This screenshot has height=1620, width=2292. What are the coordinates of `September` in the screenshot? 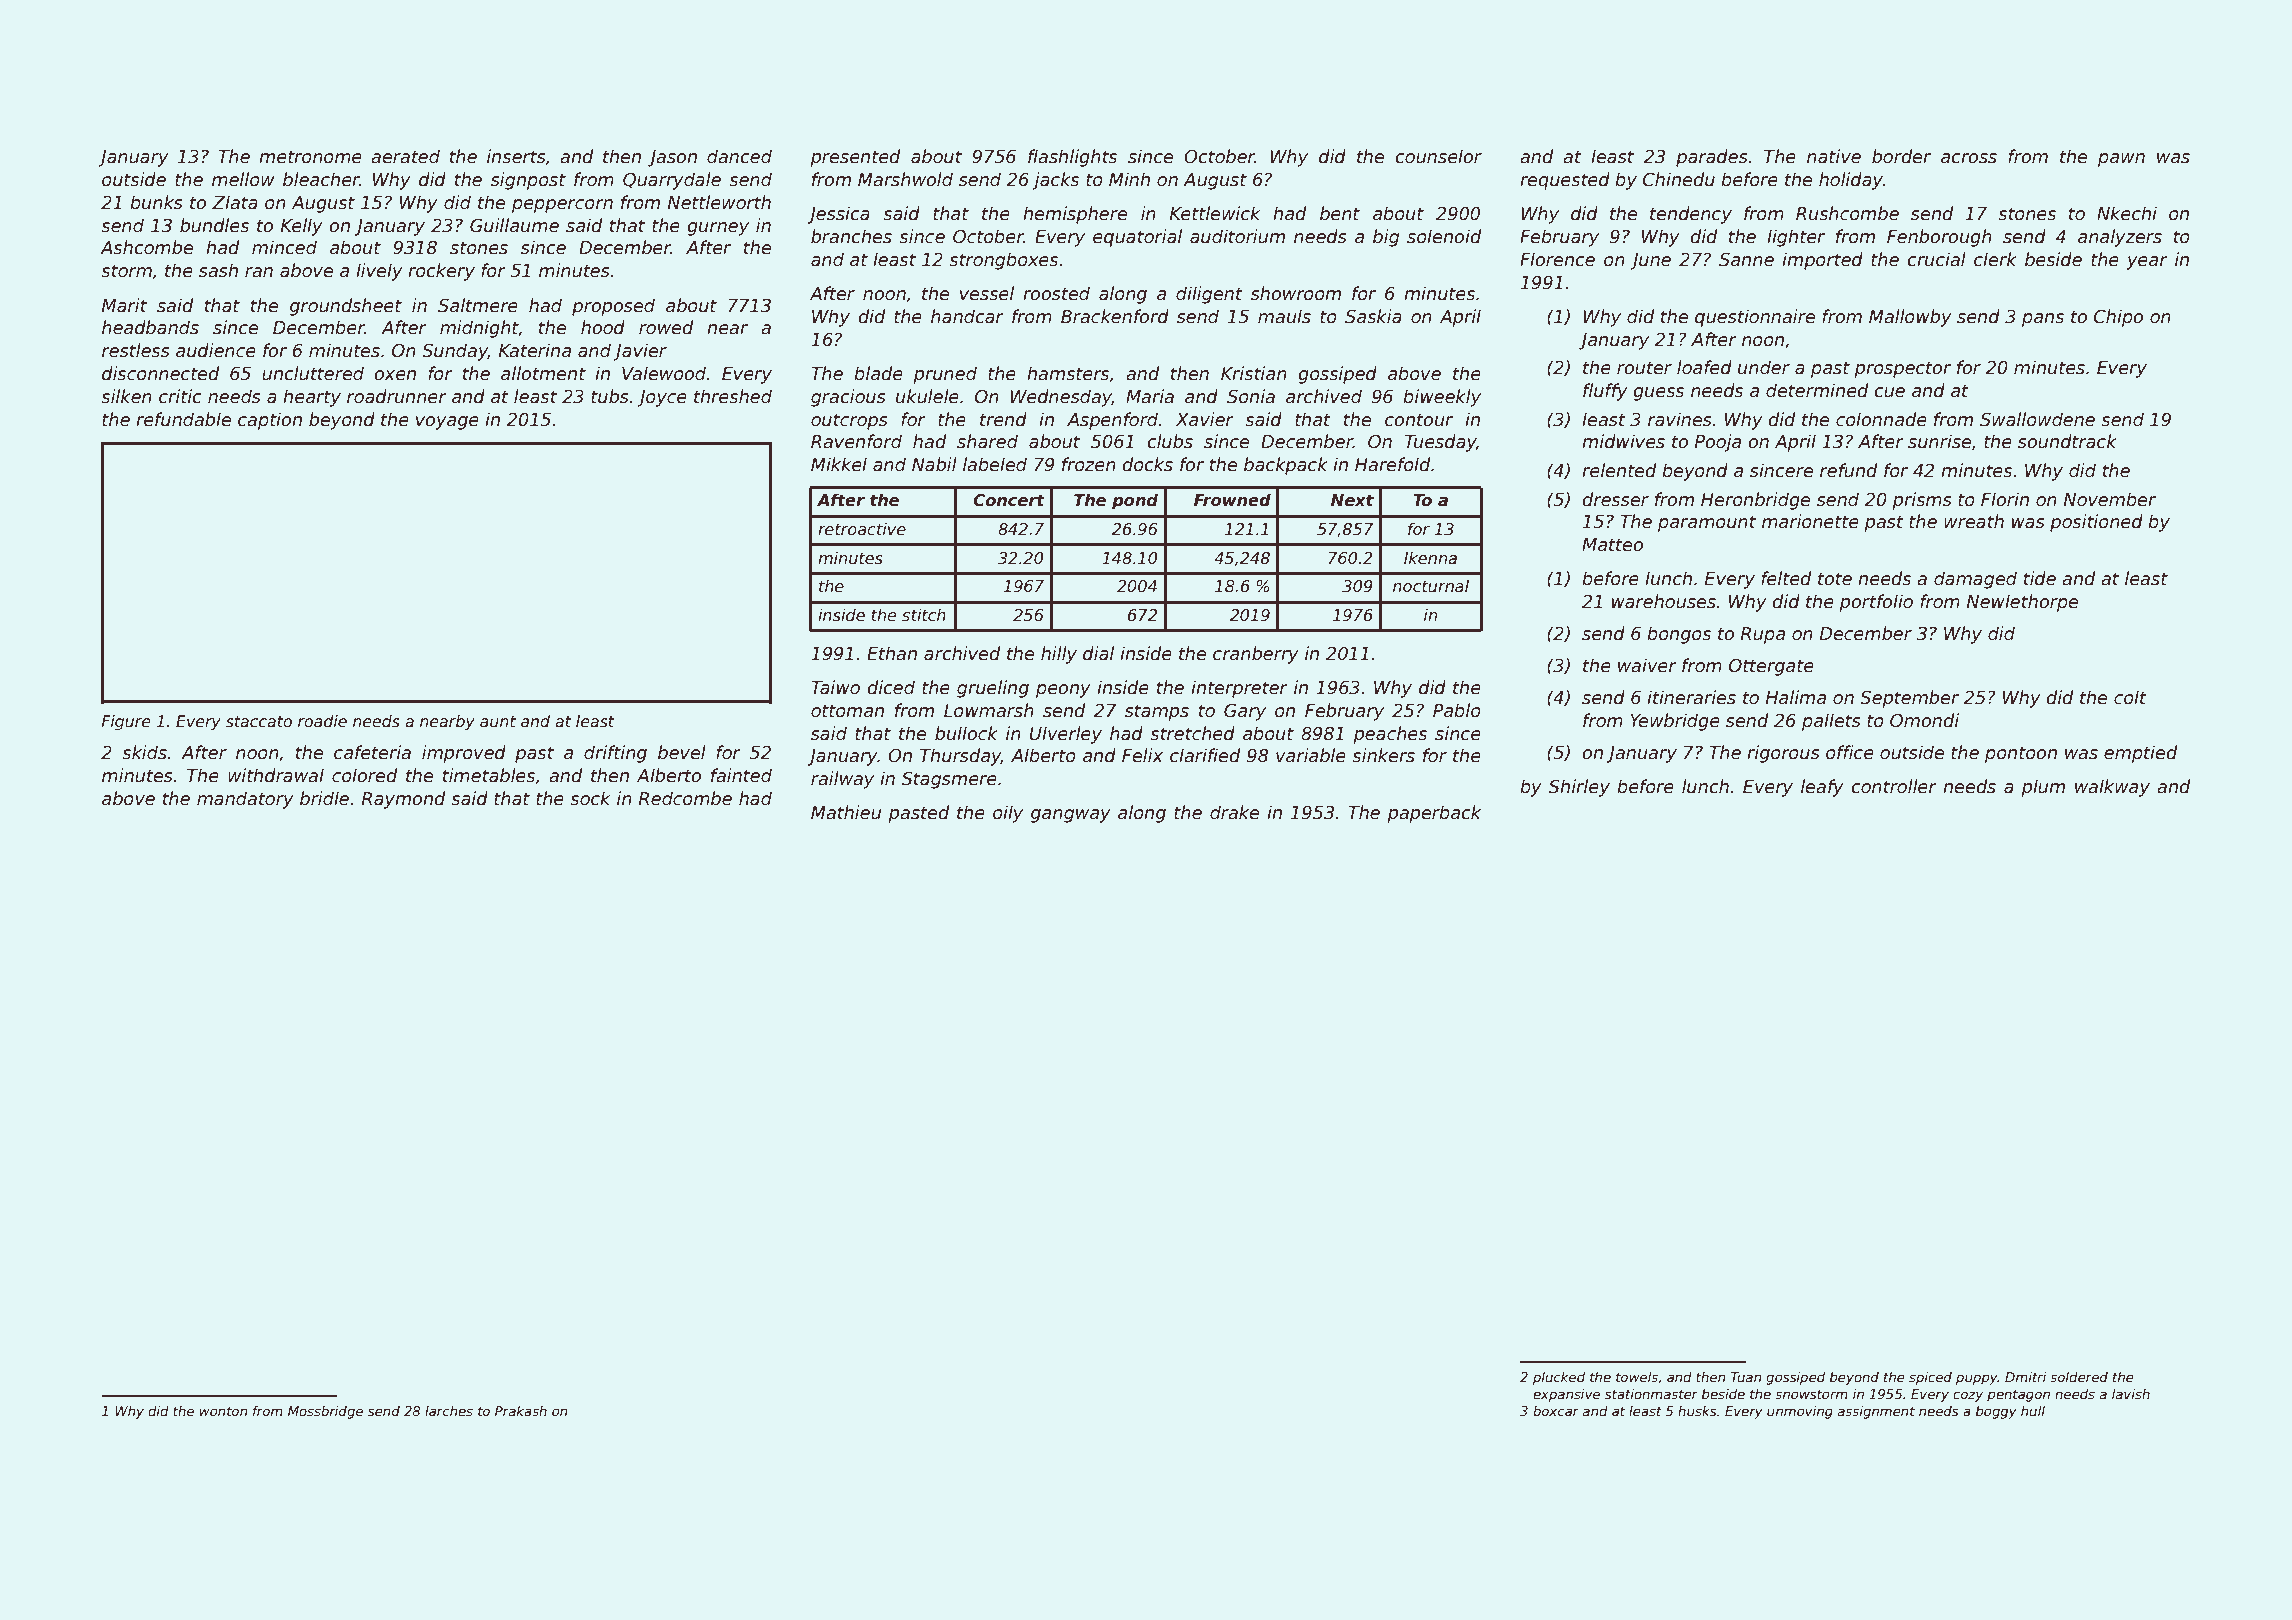 It's located at (1909, 699).
